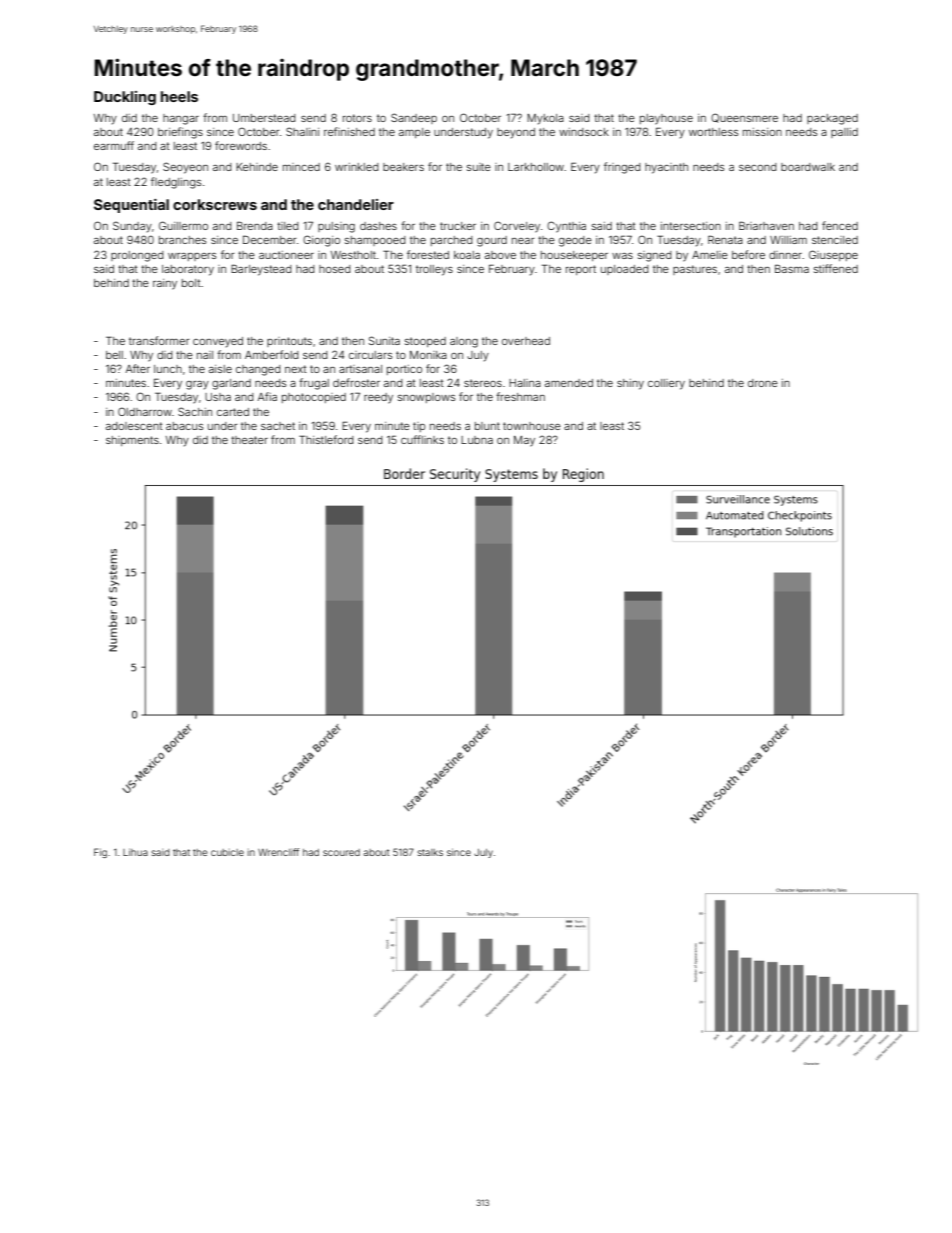 The width and height of the screenshot is (952, 1233). What do you see at coordinates (434, 270) in the screenshot?
I see `trolleys` at bounding box center [434, 270].
